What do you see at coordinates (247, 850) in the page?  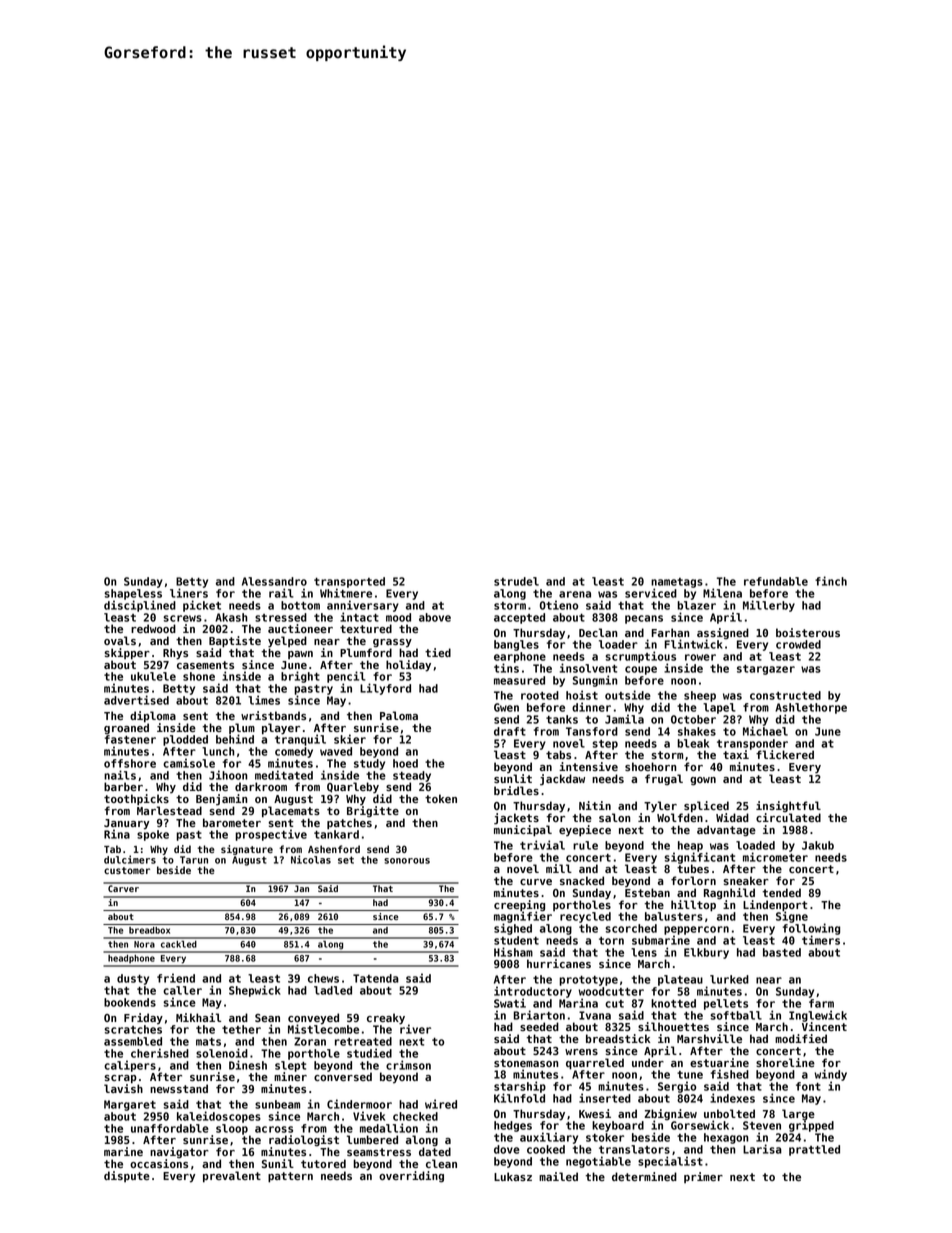 I see `signature` at bounding box center [247, 850].
